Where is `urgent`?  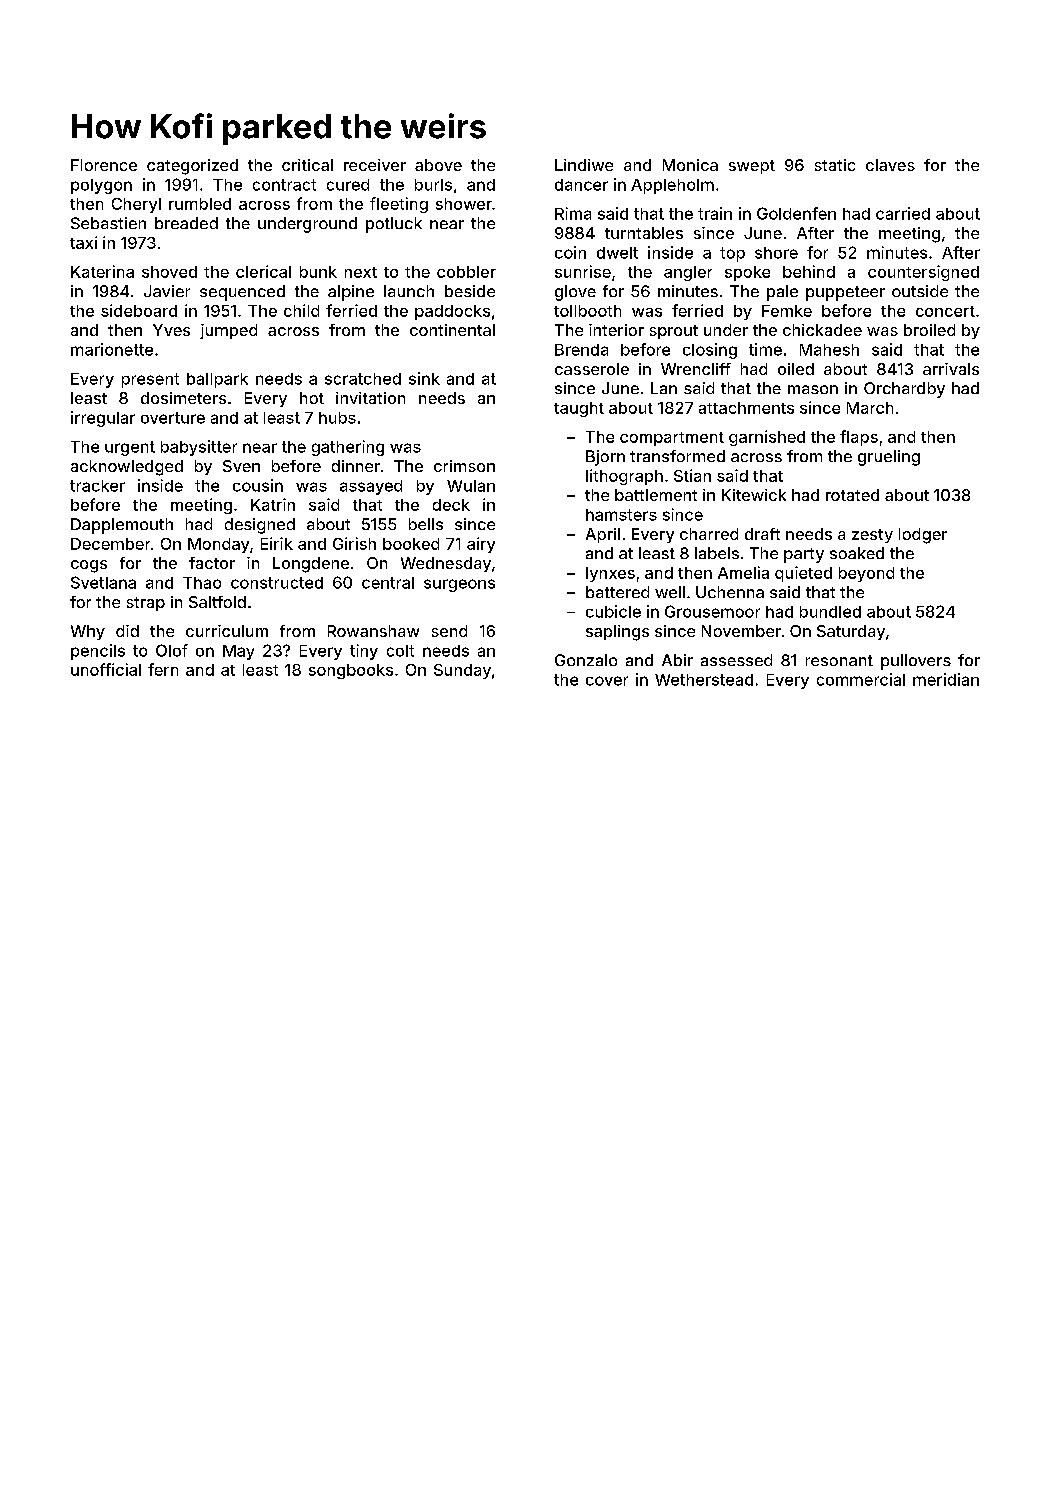 urgent is located at coordinates (130, 448).
